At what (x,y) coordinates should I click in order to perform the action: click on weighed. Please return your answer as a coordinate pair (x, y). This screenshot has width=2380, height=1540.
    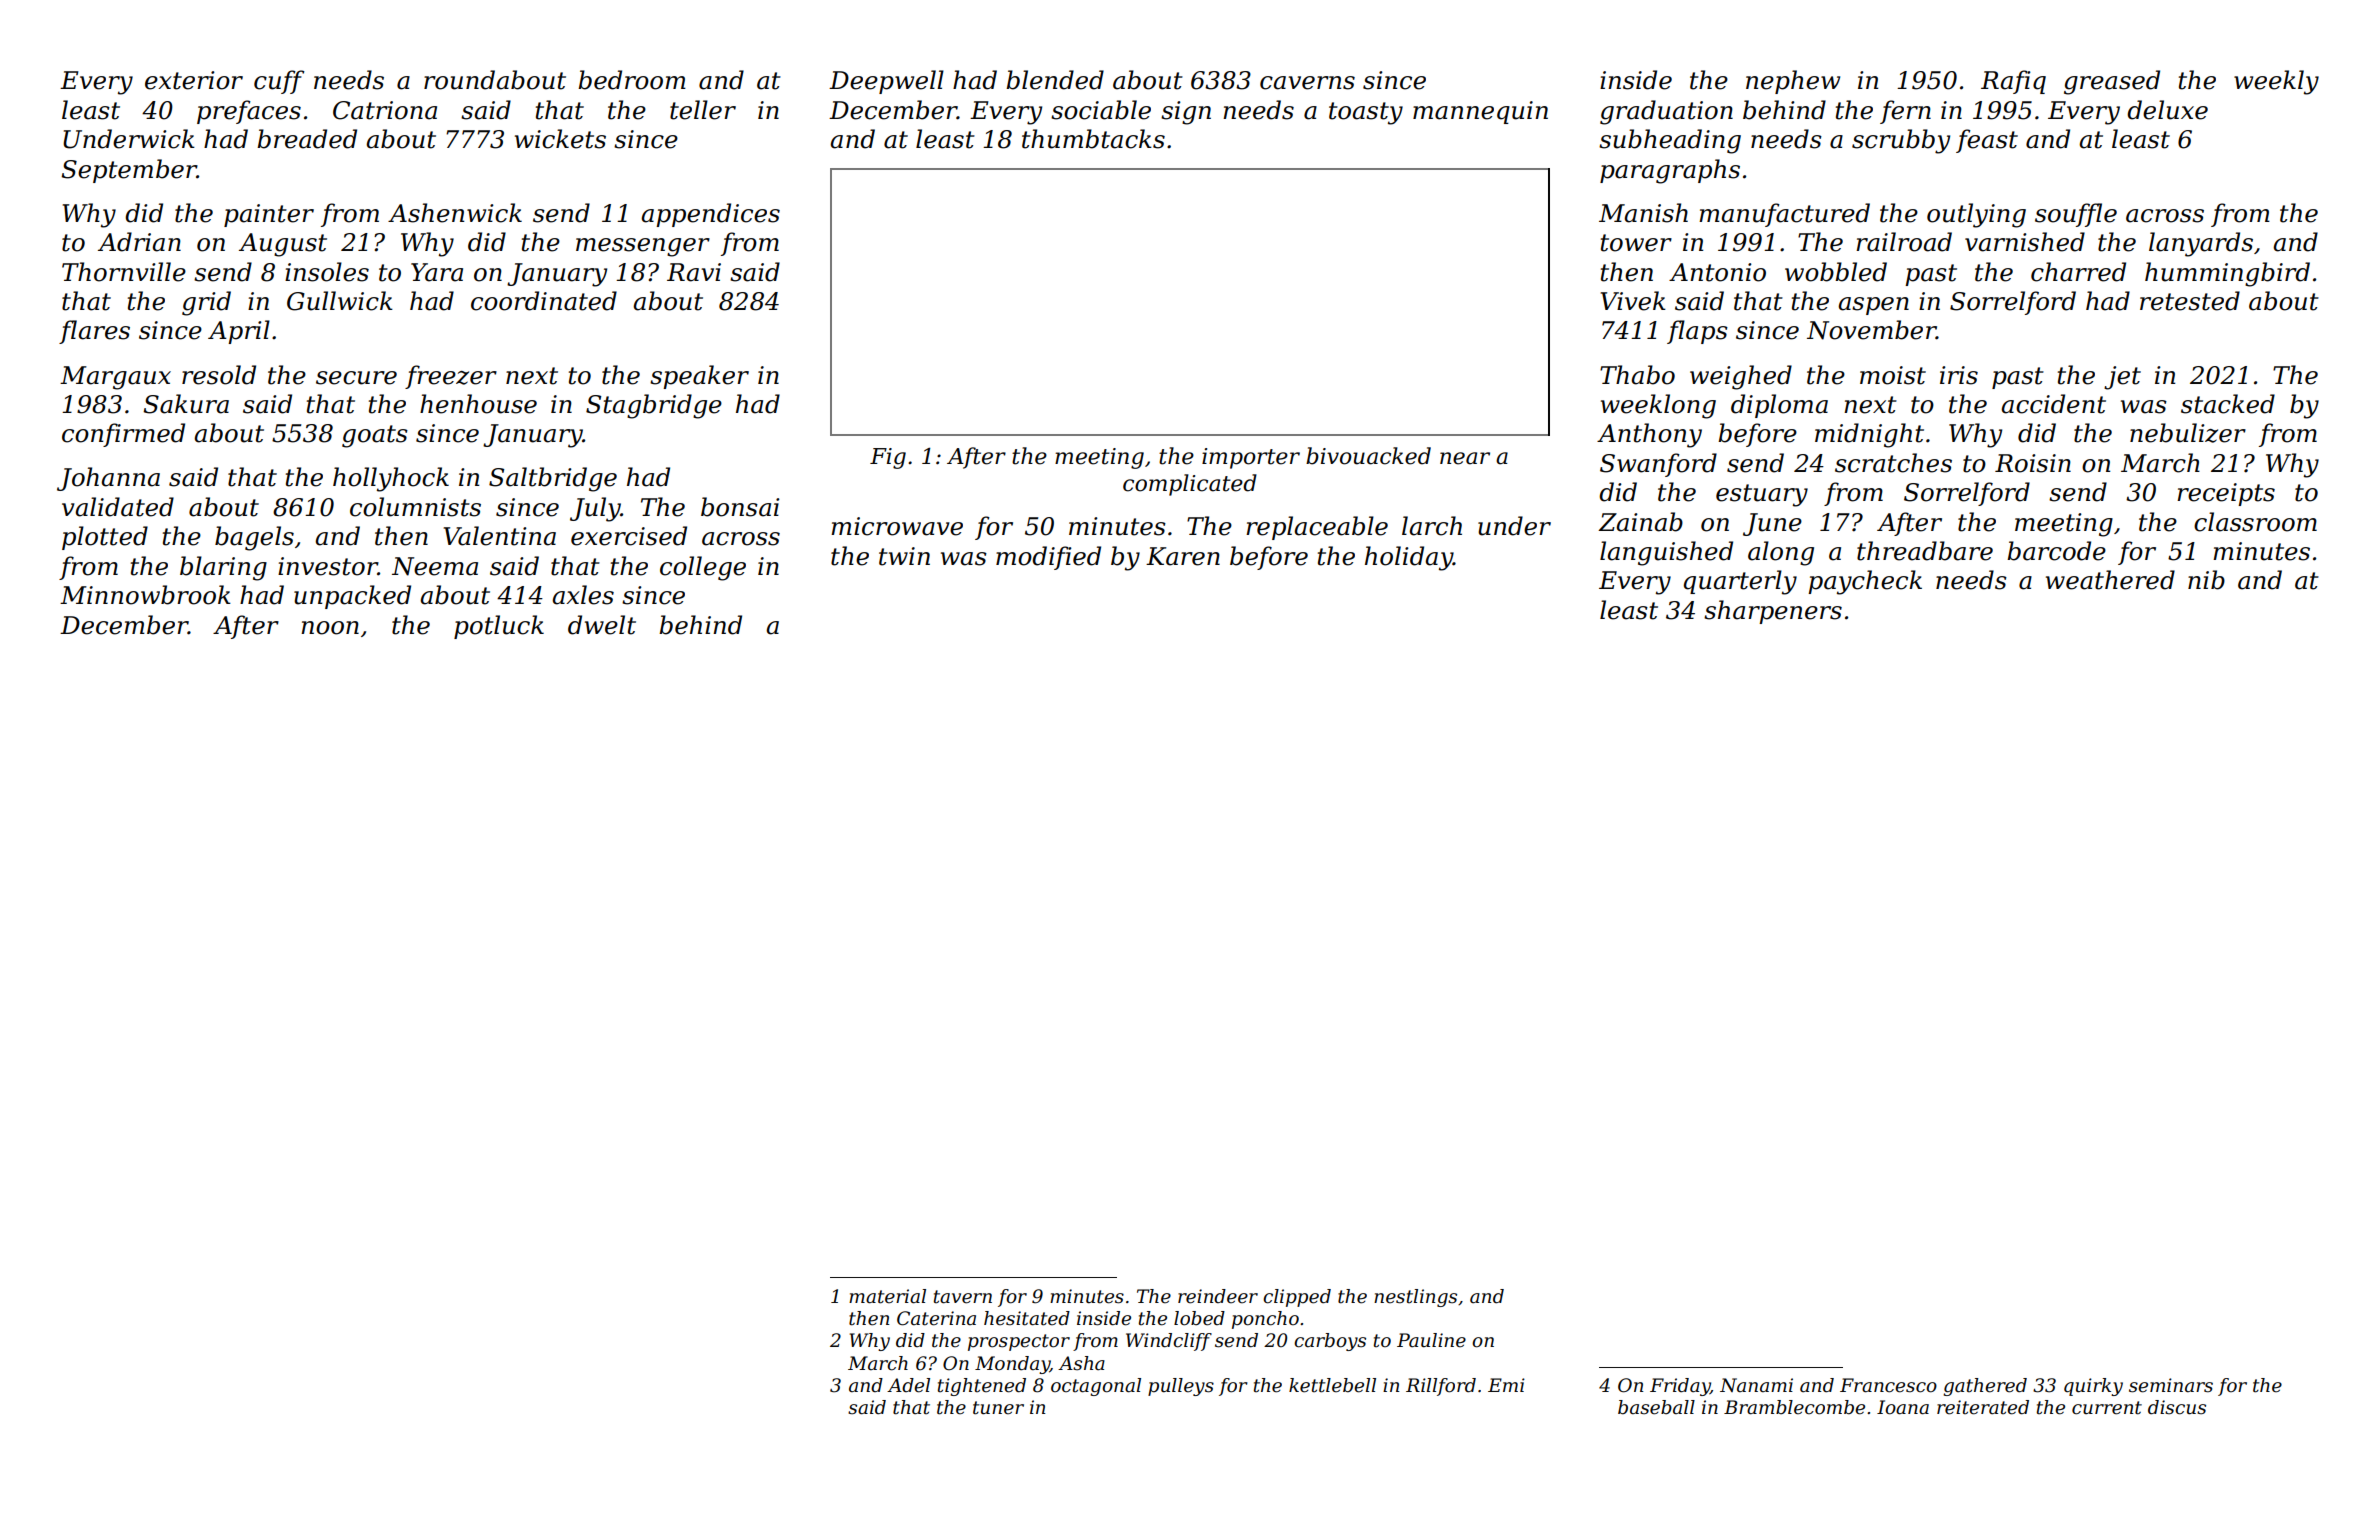
    Looking at the image, I should click on (1741, 377).
